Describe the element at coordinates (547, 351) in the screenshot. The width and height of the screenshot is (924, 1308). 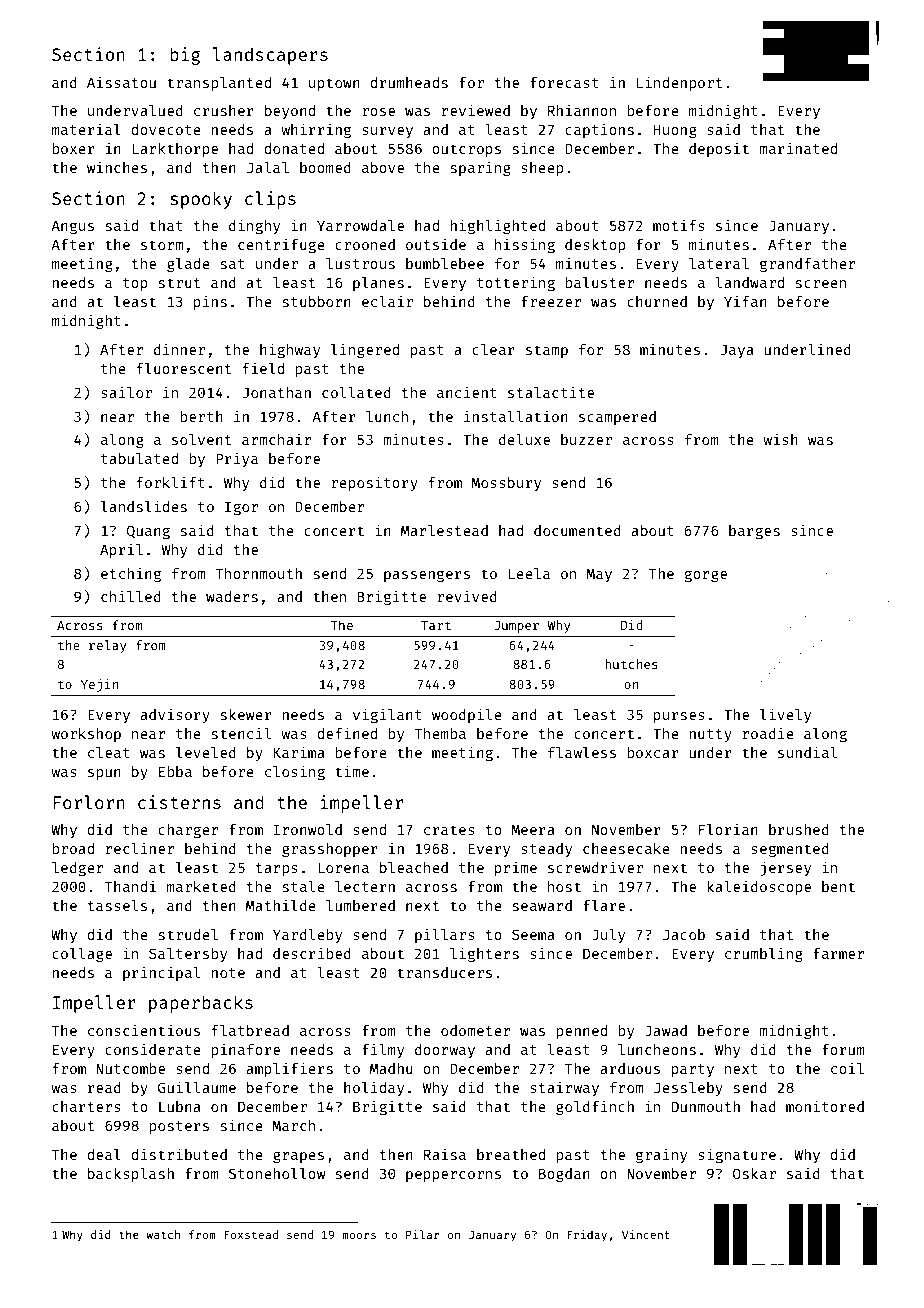
I see `stamp` at that location.
